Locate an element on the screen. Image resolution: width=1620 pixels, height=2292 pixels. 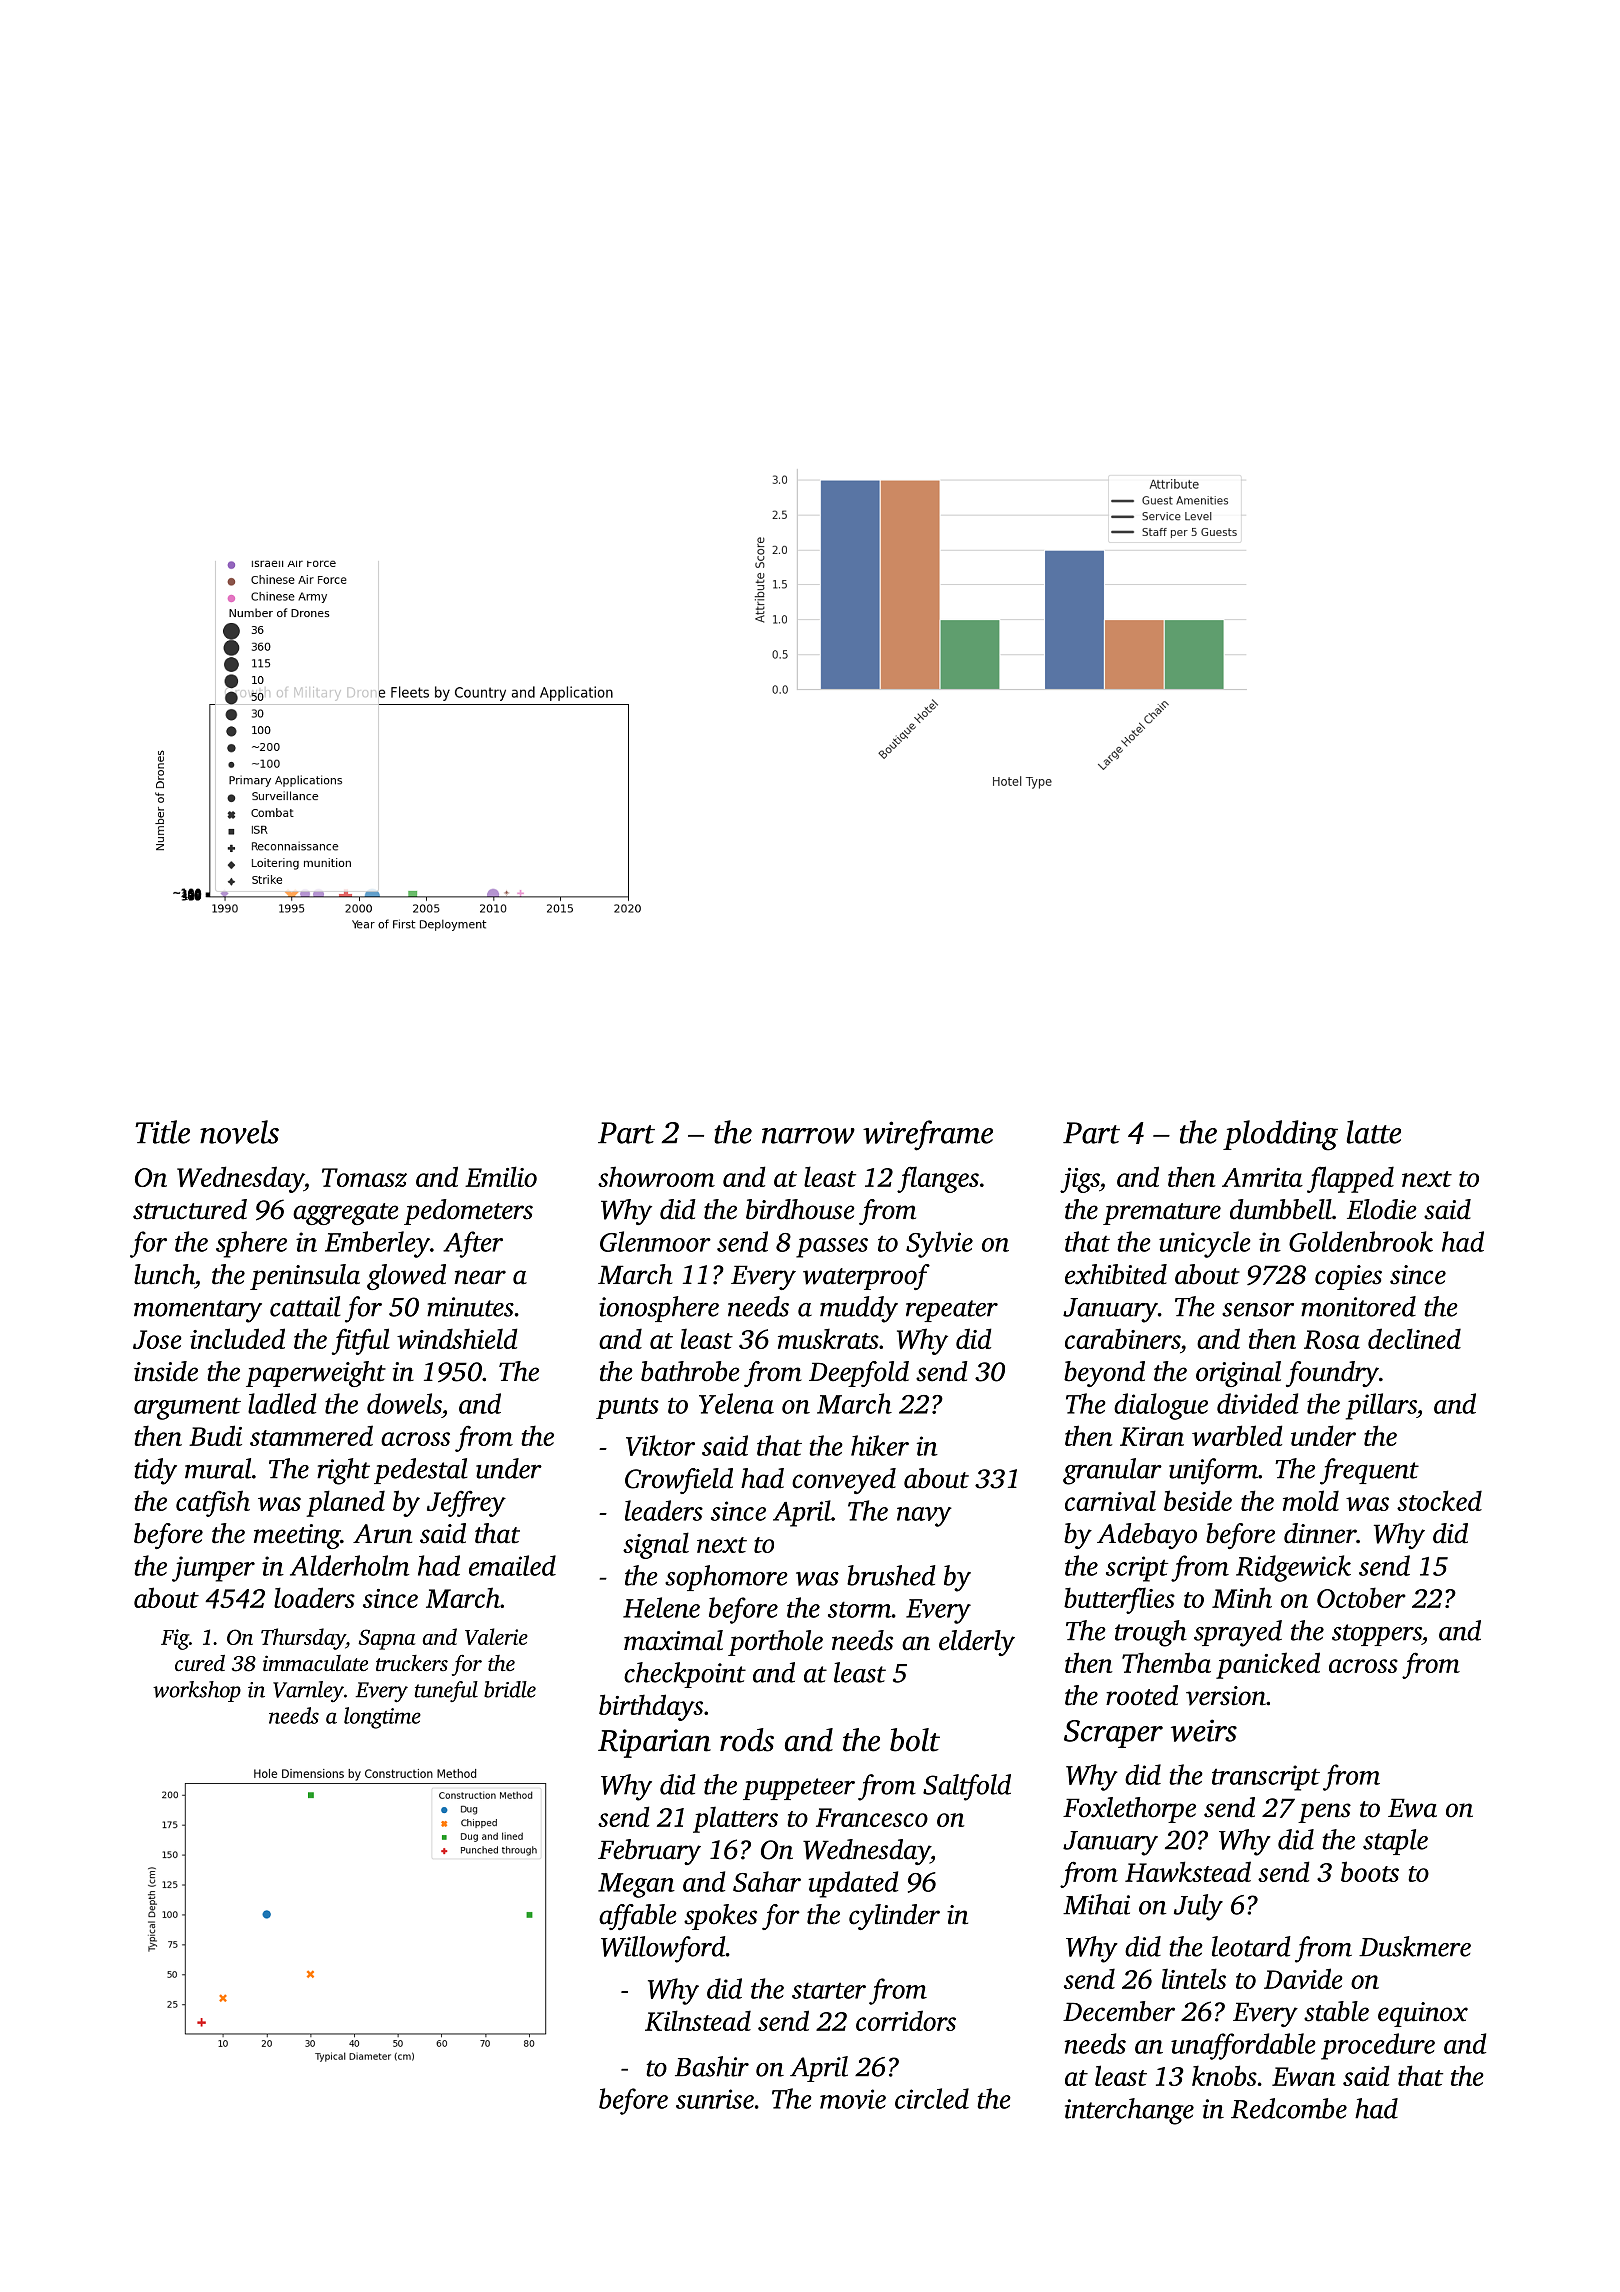
Ridgewick is located at coordinates (1293, 1568).
